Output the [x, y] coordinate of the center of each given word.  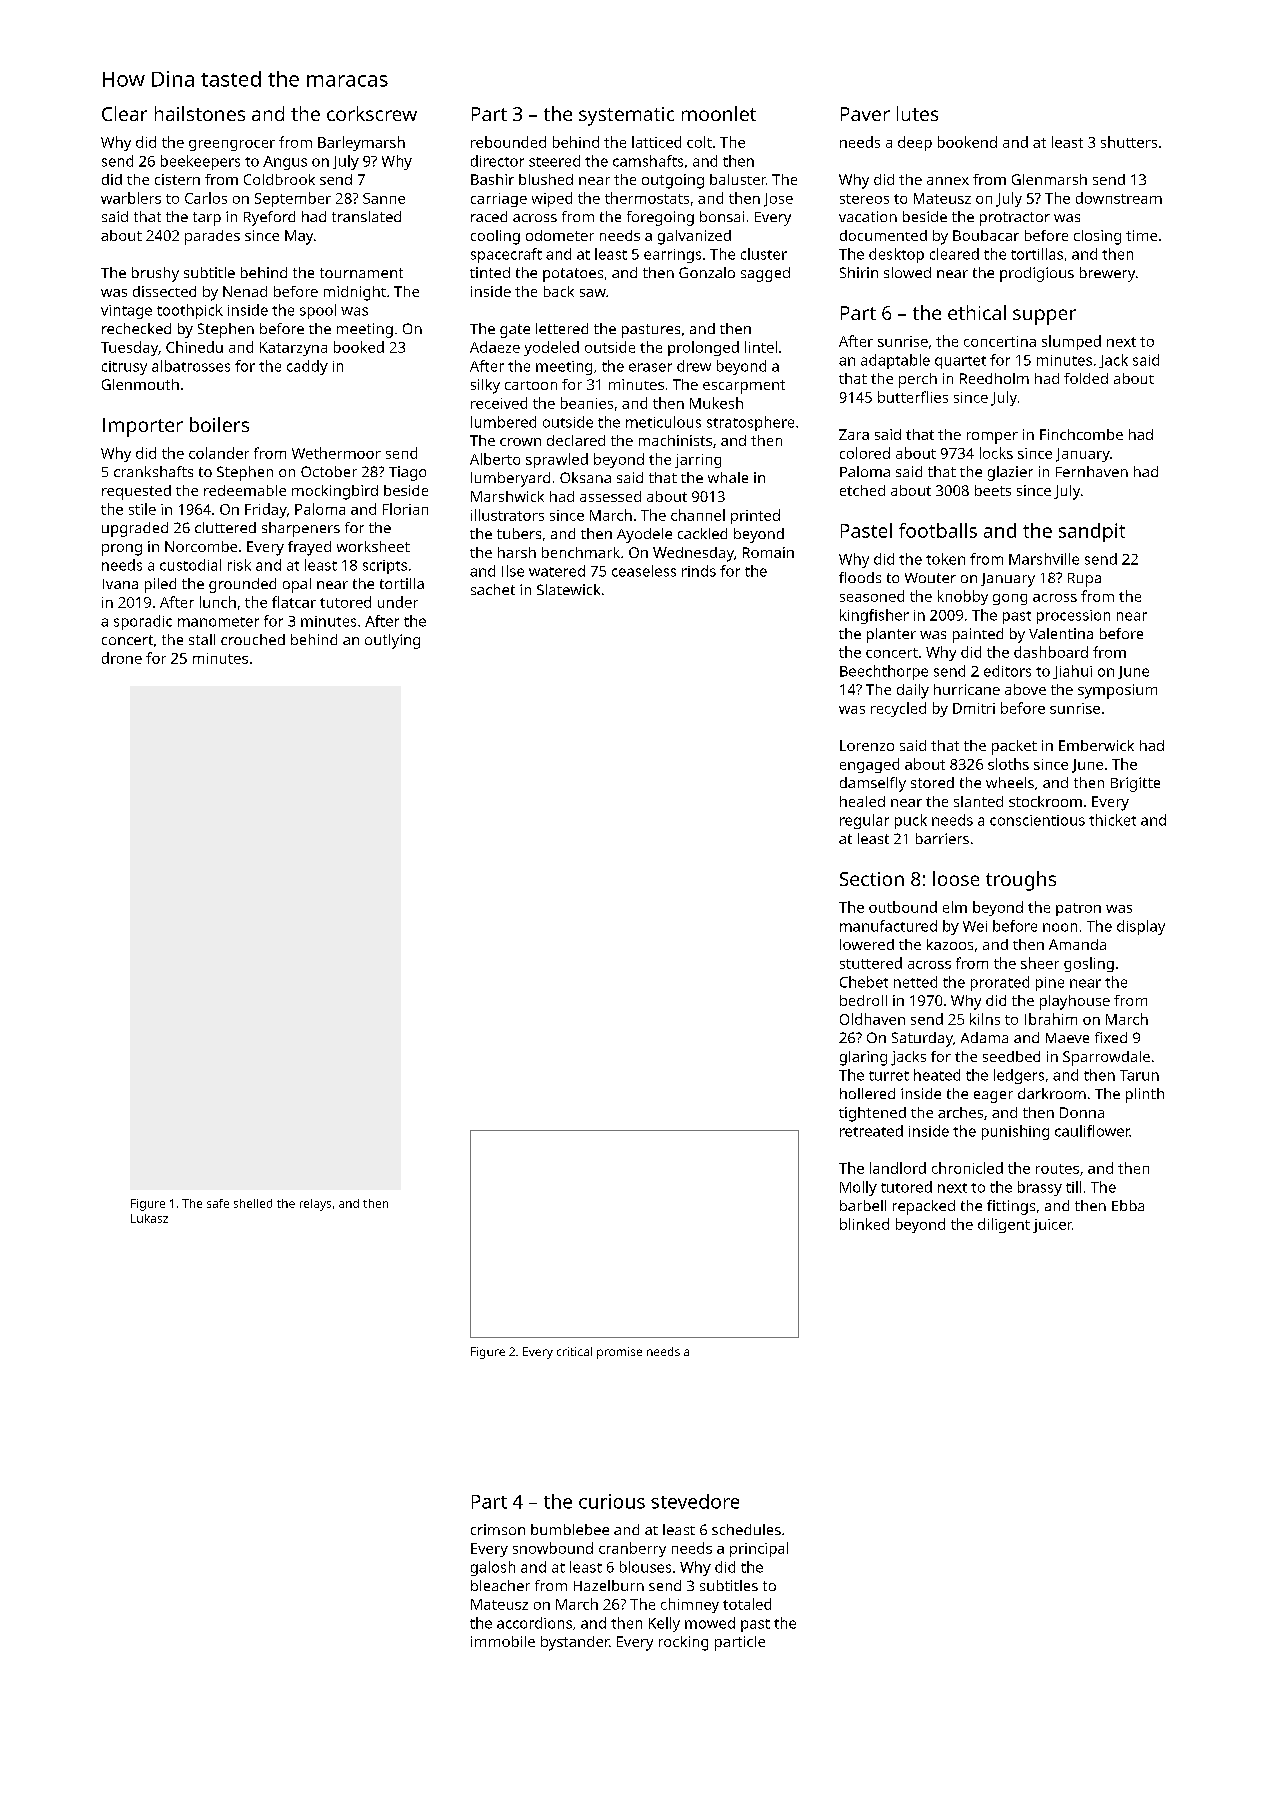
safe [218, 1203]
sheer [1040, 963]
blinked [864, 1224]
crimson [498, 1529]
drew [694, 366]
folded [1086, 378]
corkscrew [372, 113]
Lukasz [149, 1218]
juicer [1052, 1226]
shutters [1129, 142]
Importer [143, 427]
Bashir [492, 179]
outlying [392, 641]
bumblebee [570, 1529]
